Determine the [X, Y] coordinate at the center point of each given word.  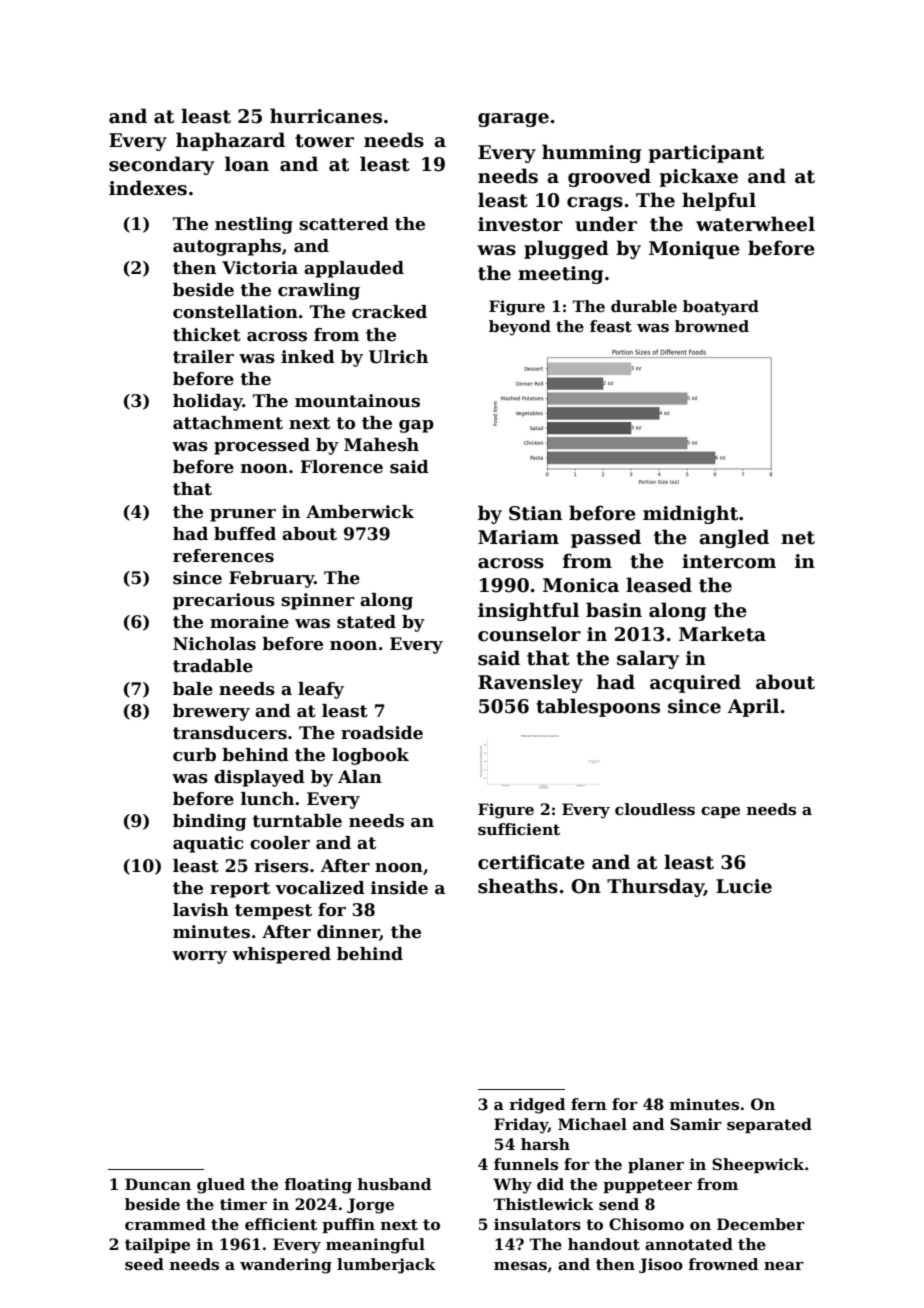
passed [606, 538]
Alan [360, 777]
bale [193, 689]
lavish [201, 910]
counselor [529, 634]
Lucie [744, 886]
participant [706, 154]
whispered [281, 955]
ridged [537, 1106]
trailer [203, 357]
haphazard [230, 141]
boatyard [721, 308]
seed [144, 1264]
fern [589, 1104]
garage [513, 120]
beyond [520, 328]
